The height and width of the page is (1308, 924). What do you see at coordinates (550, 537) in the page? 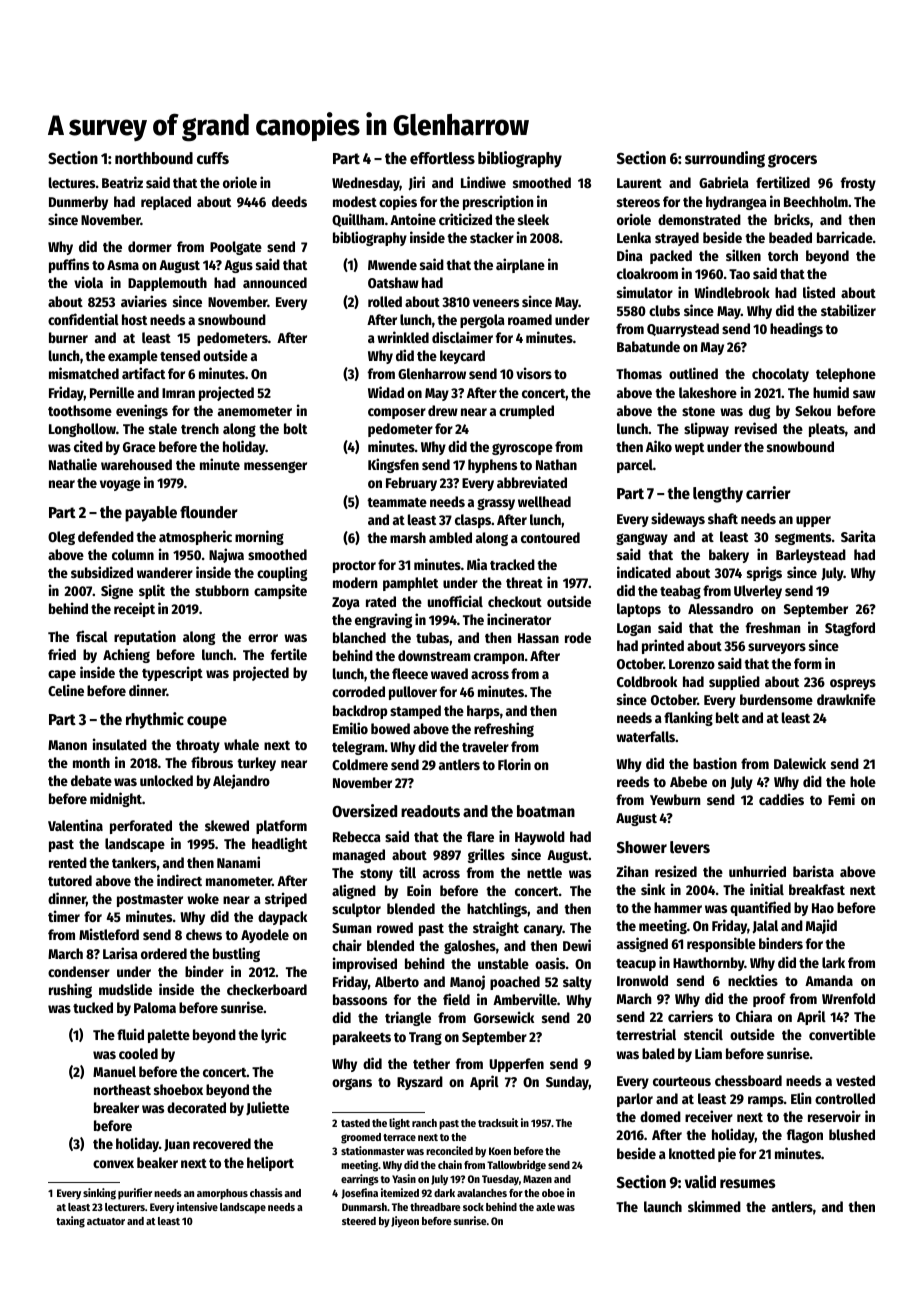
I see `contoured` at bounding box center [550, 537].
